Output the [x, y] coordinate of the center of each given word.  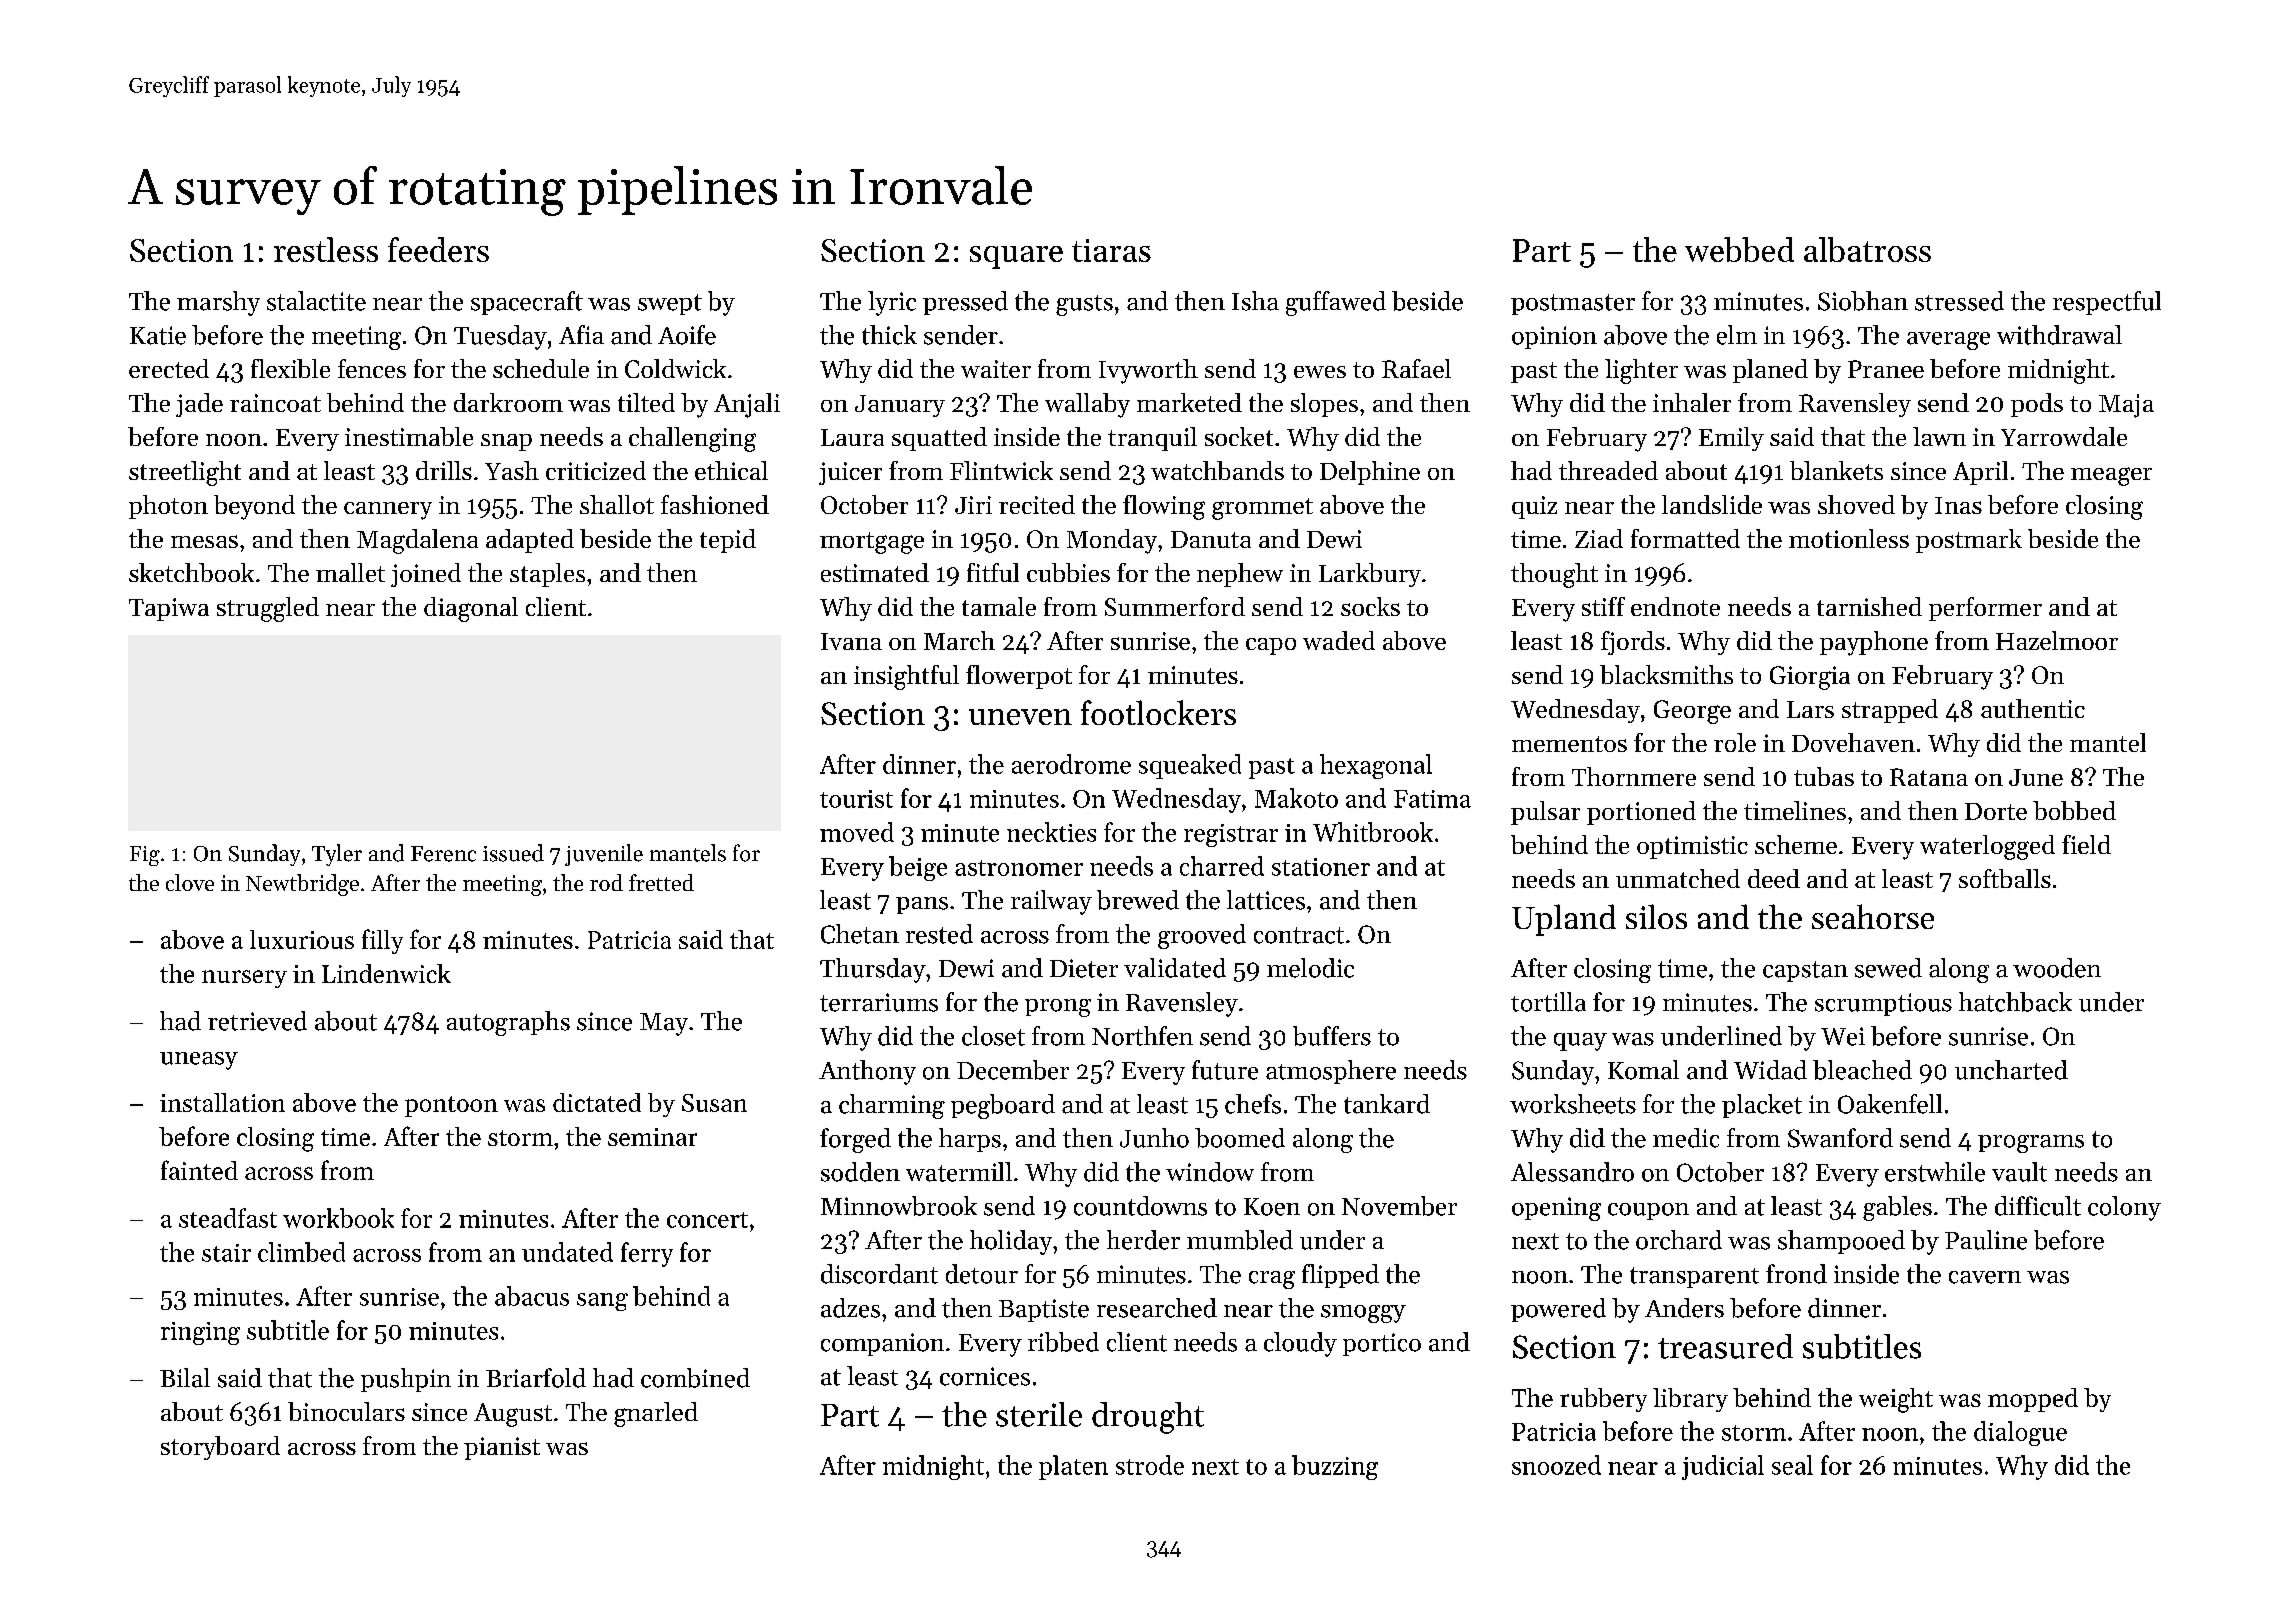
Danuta [1211, 539]
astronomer [1019, 868]
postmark [1969, 541]
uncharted [2011, 1070]
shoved [1856, 504]
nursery [244, 979]
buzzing [1335, 1467]
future [1225, 1070]
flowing [1164, 507]
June [2036, 777]
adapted [530, 541]
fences [372, 368]
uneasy [199, 1061]
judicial [1723, 1467]
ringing [200, 1333]
